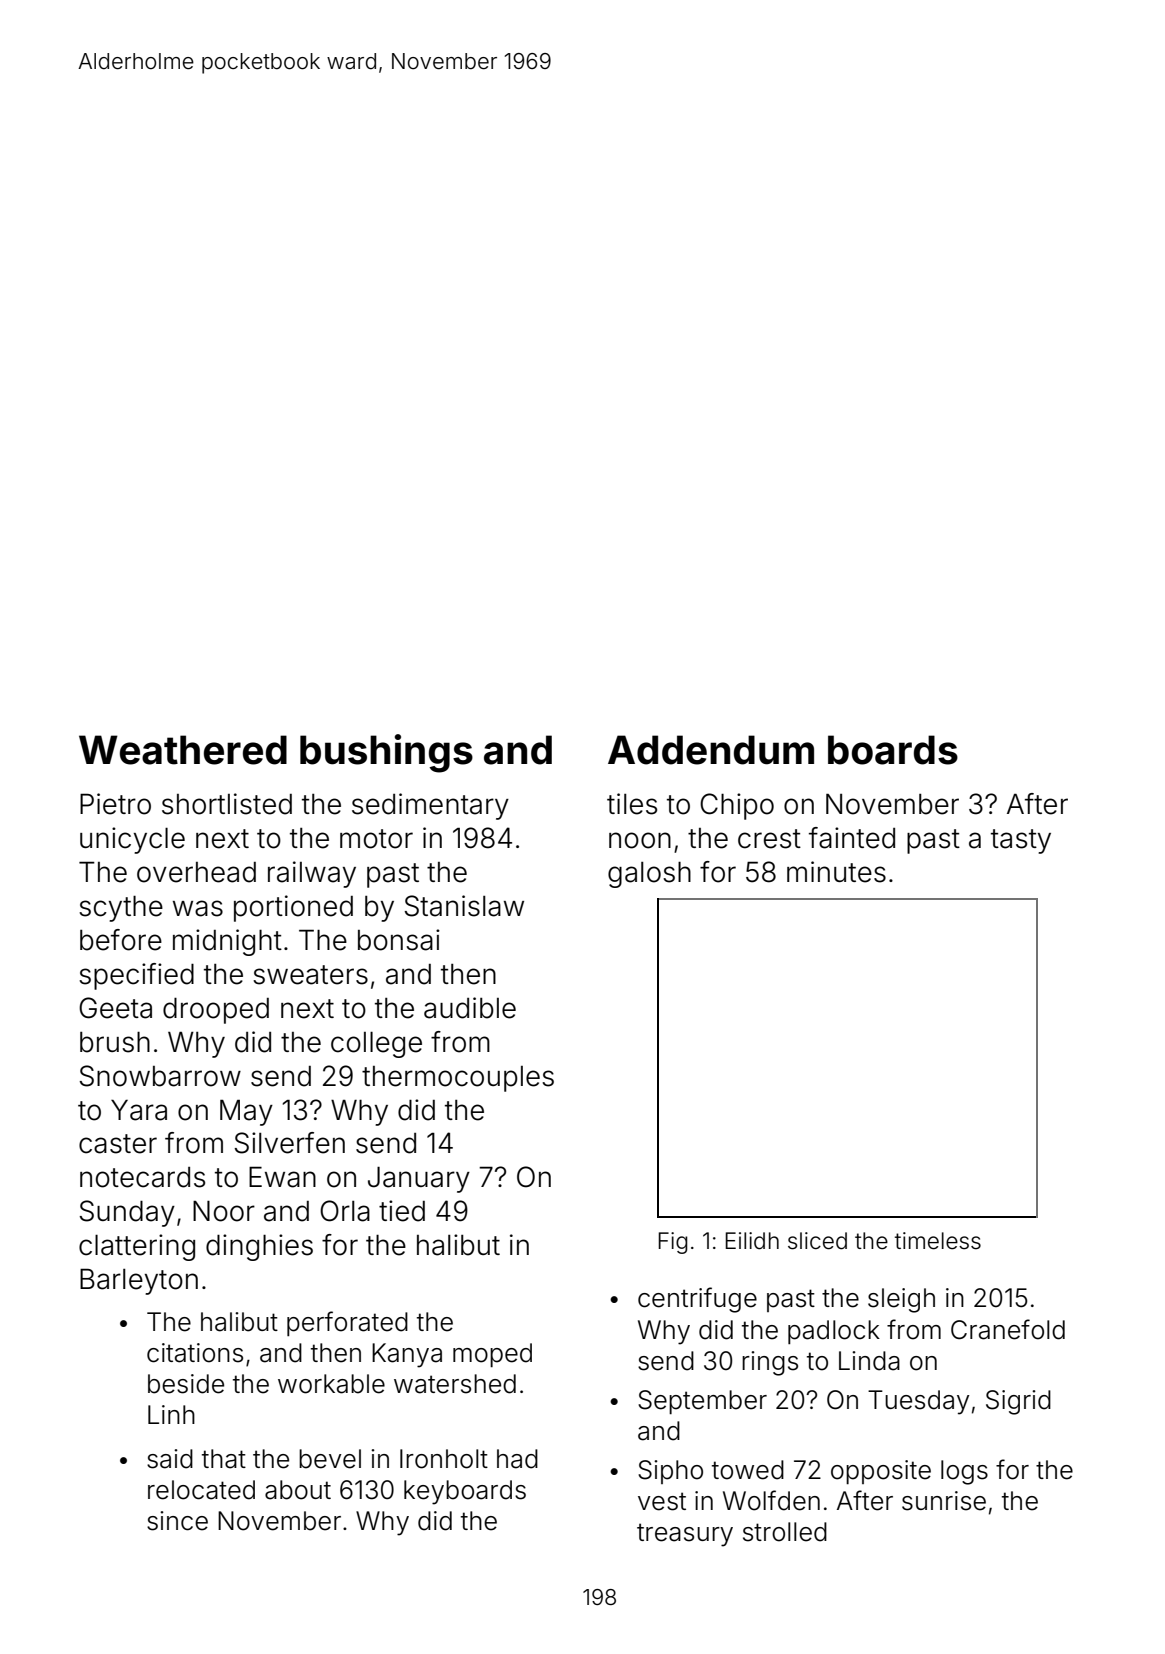 The height and width of the document is (1654, 1165). Describe the element at coordinates (170, 1459) in the document. I see `said` at that location.
